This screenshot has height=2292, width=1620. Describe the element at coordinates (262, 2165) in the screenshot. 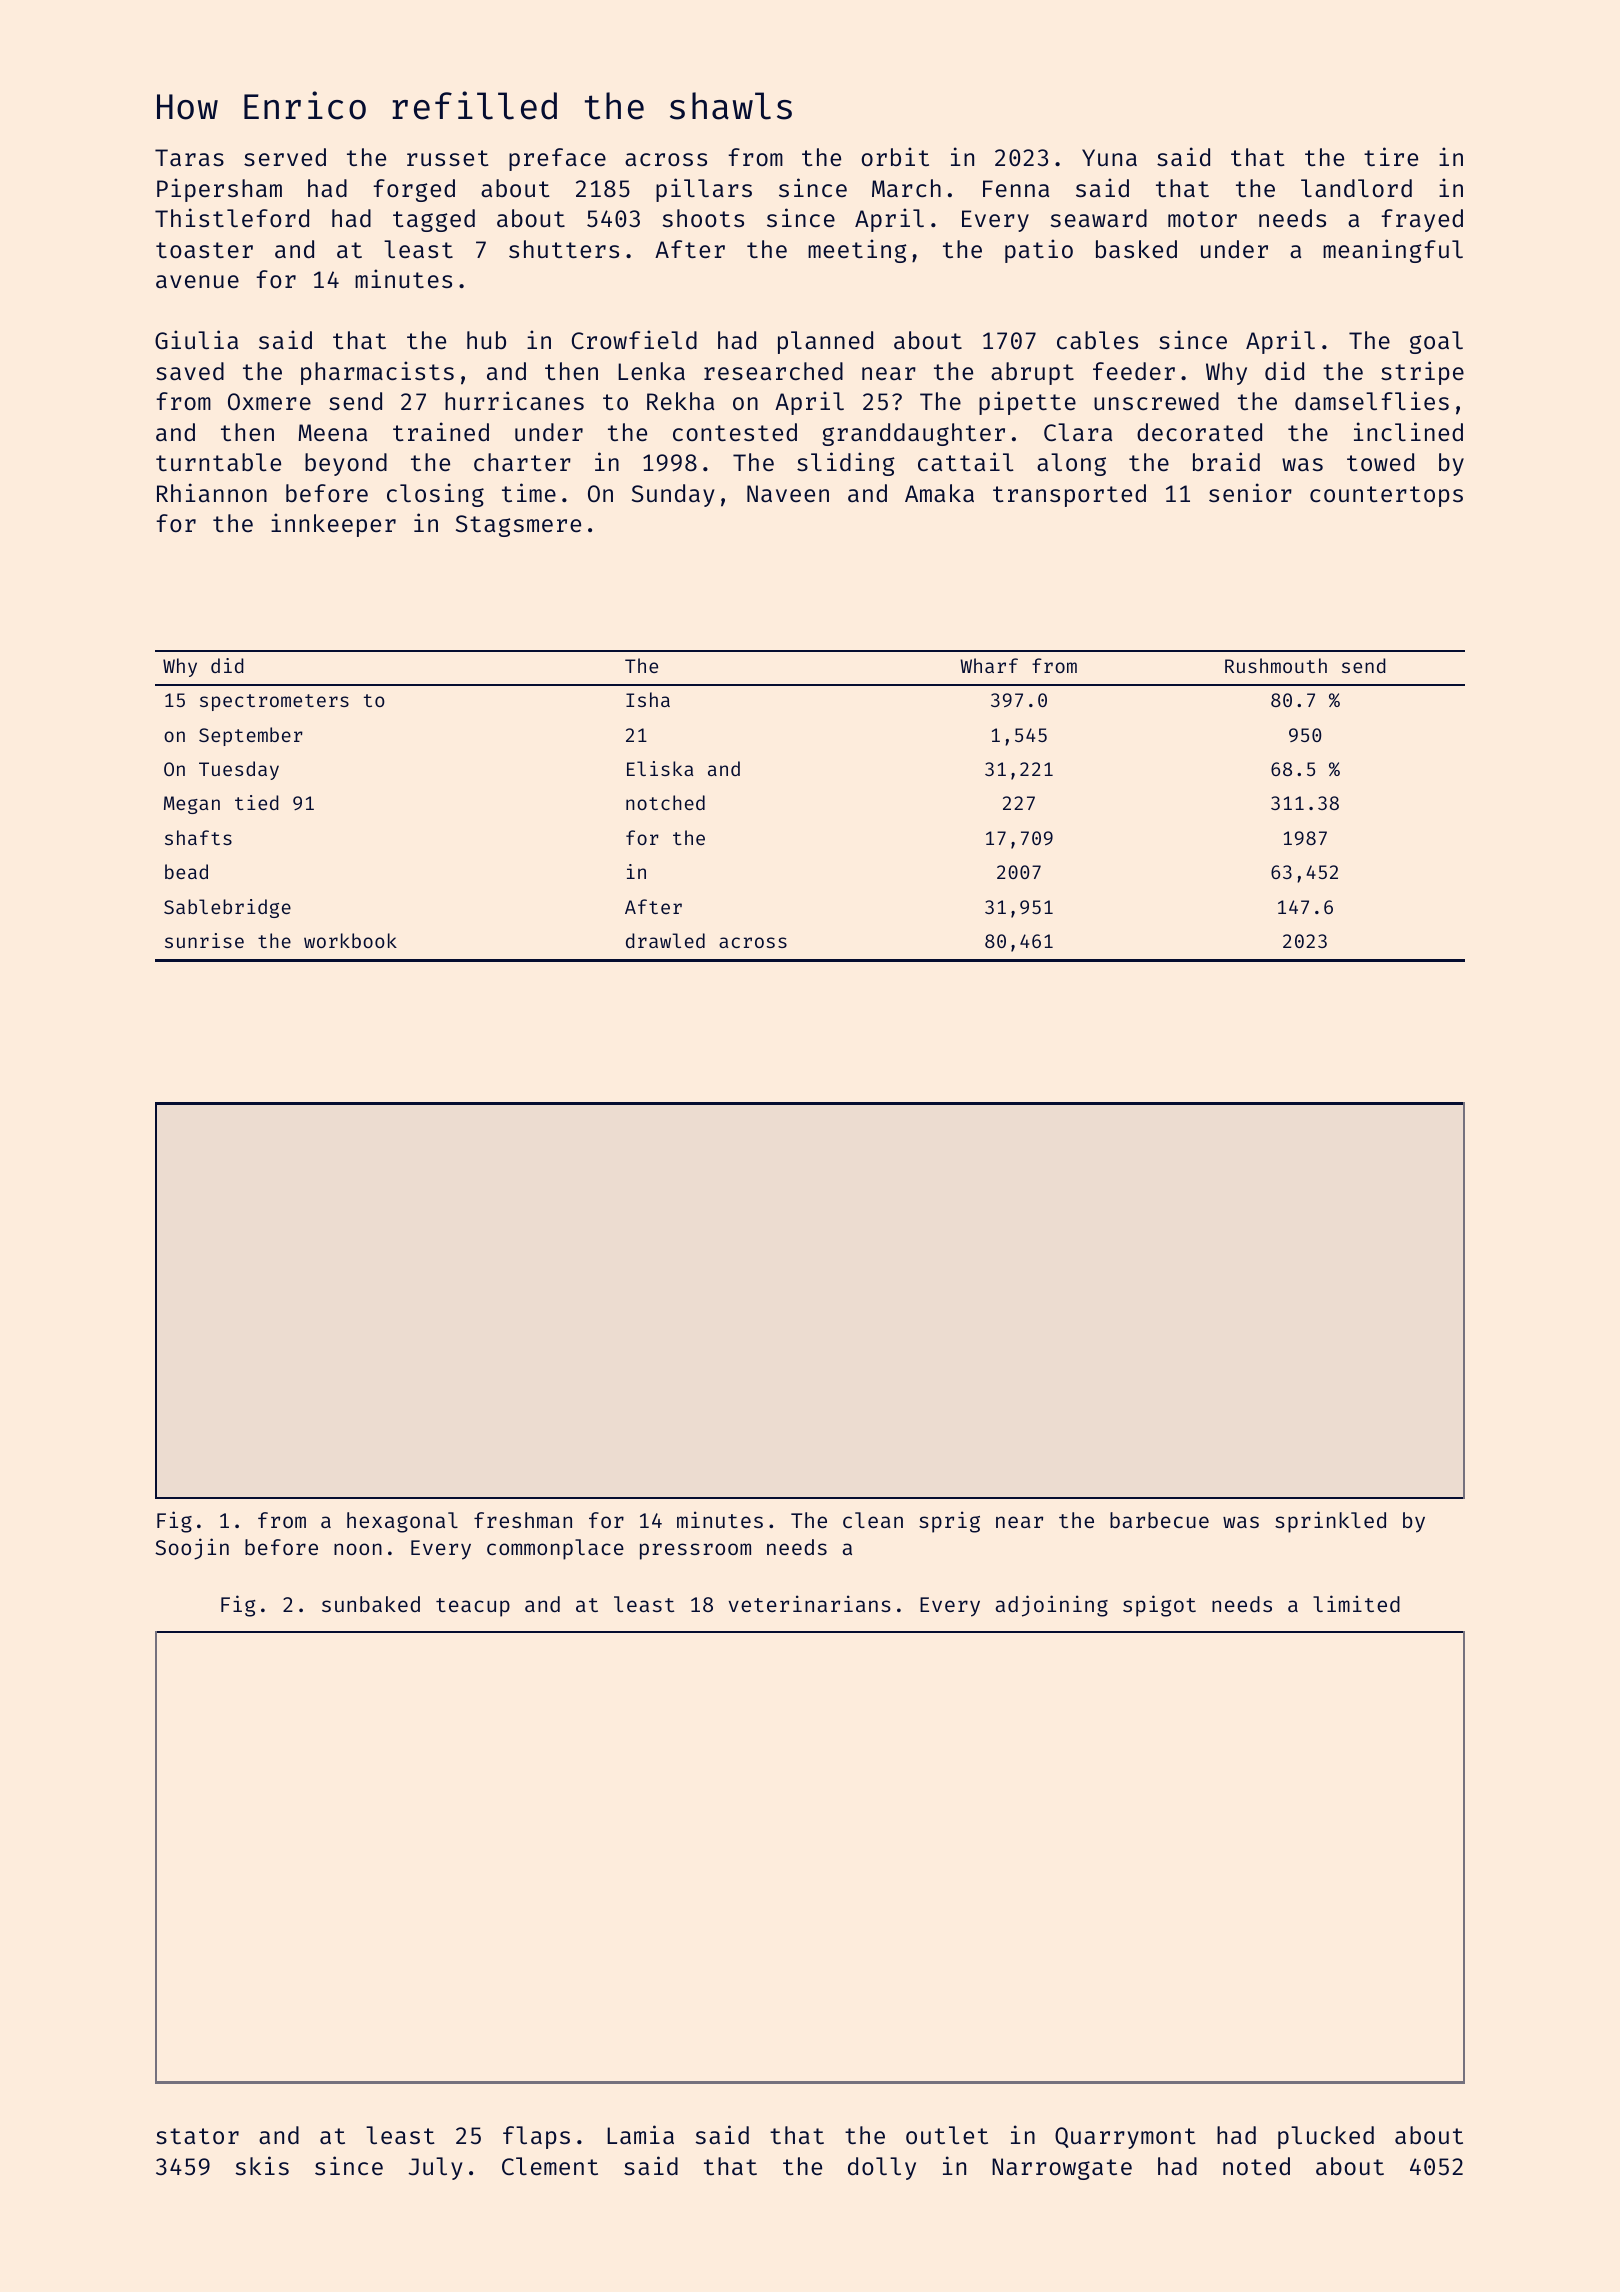

I see `skis` at that location.
